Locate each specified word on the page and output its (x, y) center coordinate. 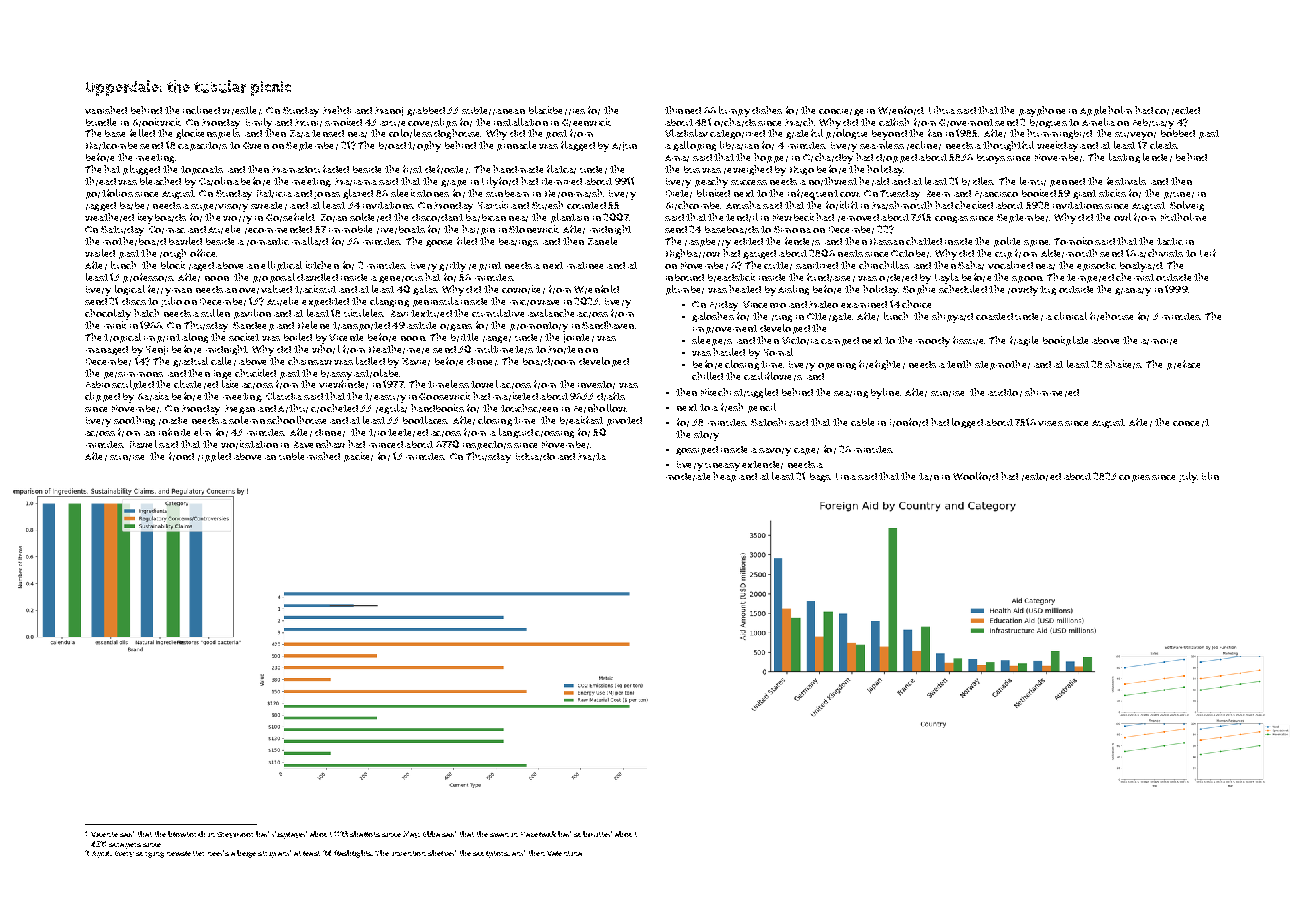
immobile (350, 229)
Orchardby (828, 158)
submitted (593, 834)
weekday (1057, 146)
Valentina (564, 853)
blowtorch (186, 834)
